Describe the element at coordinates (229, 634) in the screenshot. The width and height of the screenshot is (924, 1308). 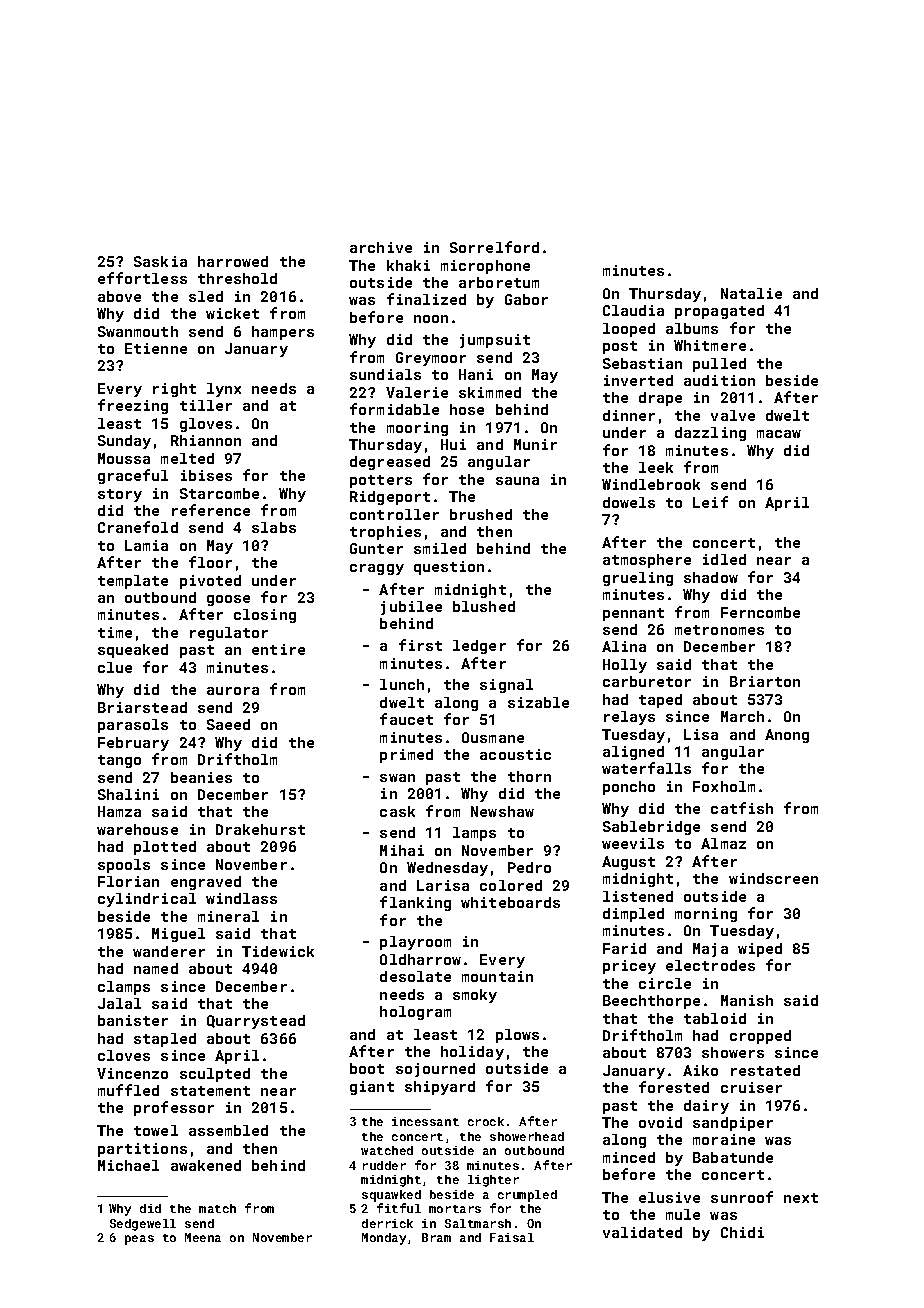
I see `regulator` at that location.
